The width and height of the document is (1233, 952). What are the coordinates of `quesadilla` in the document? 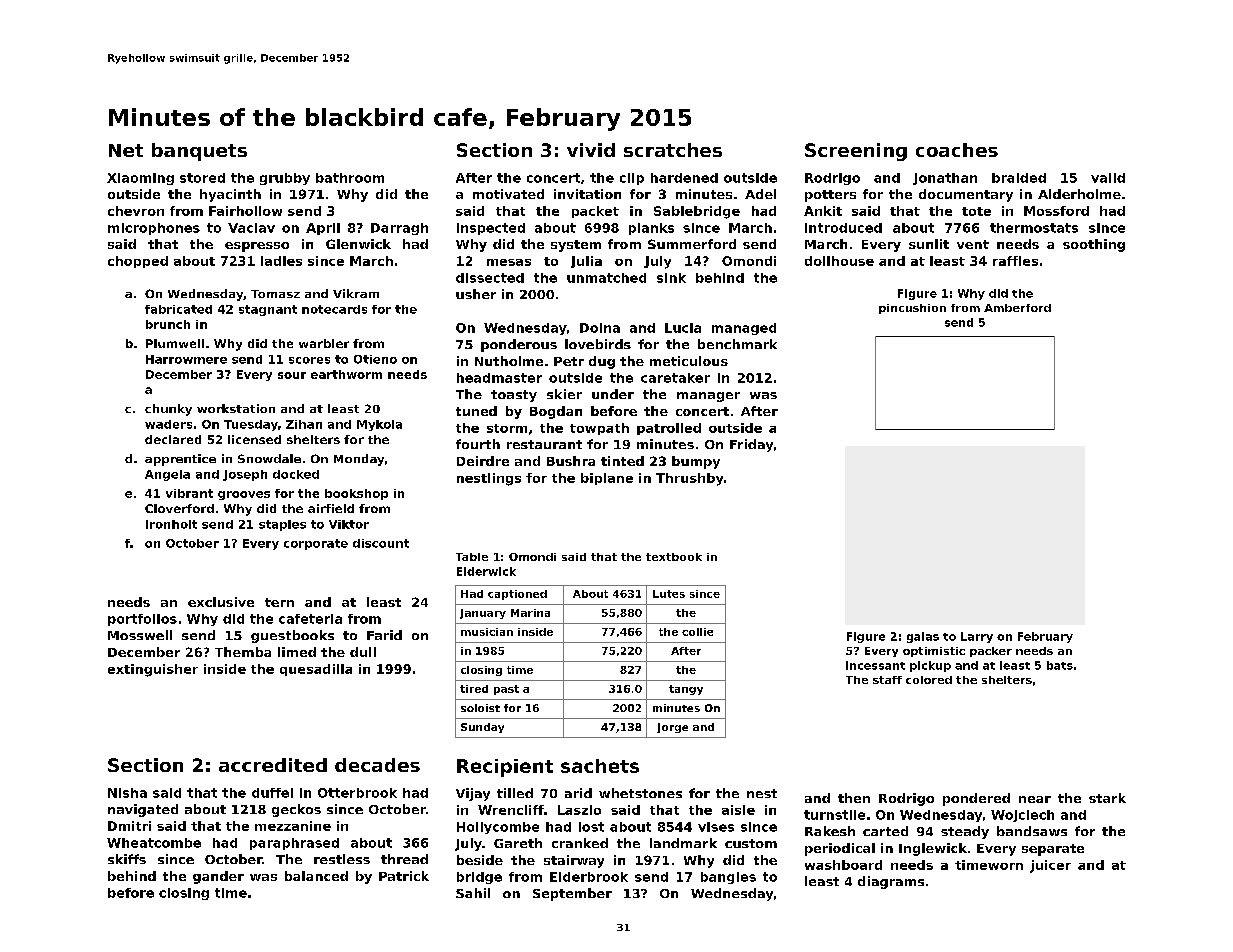 It's located at (316, 670).
